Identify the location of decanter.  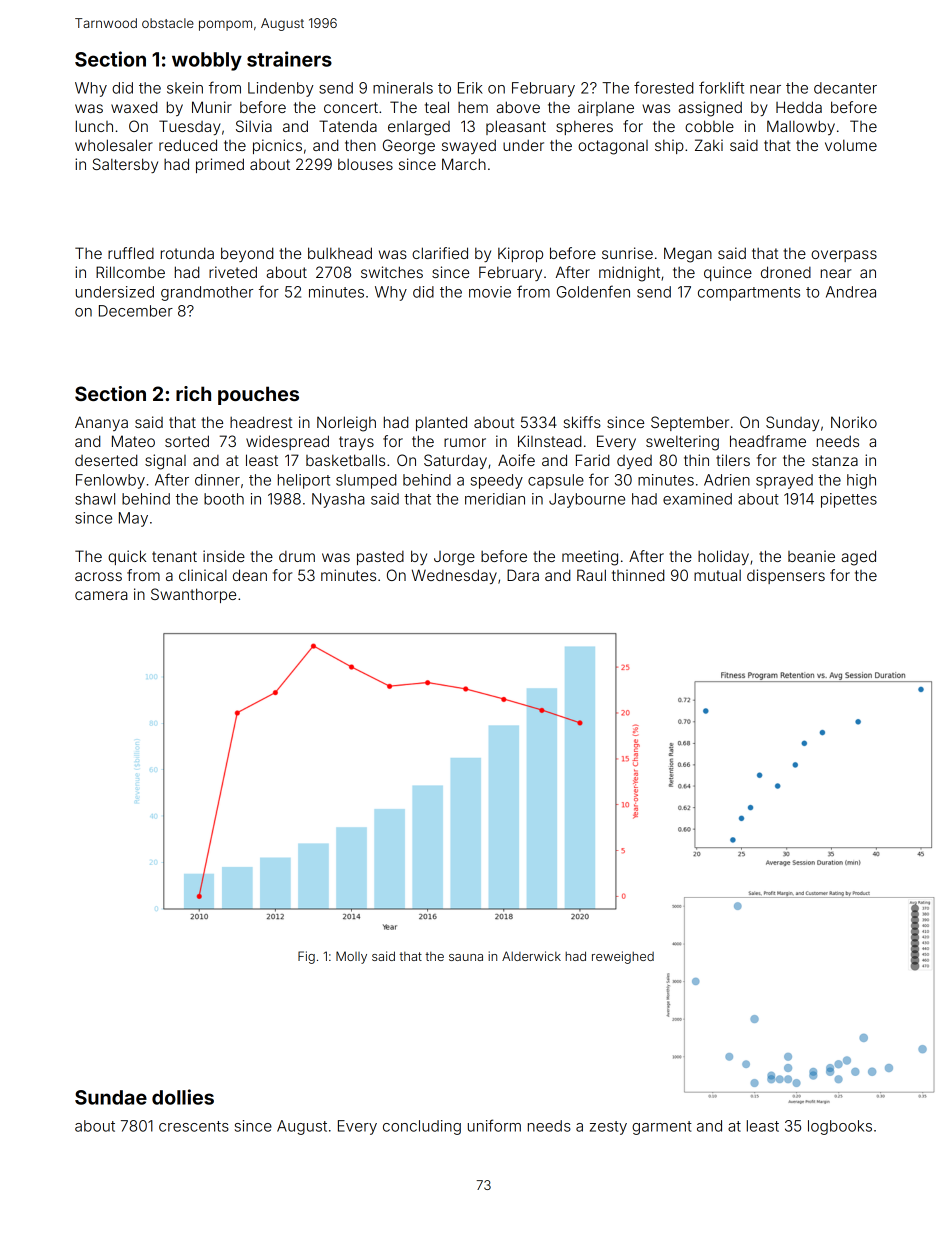
(845, 88).
